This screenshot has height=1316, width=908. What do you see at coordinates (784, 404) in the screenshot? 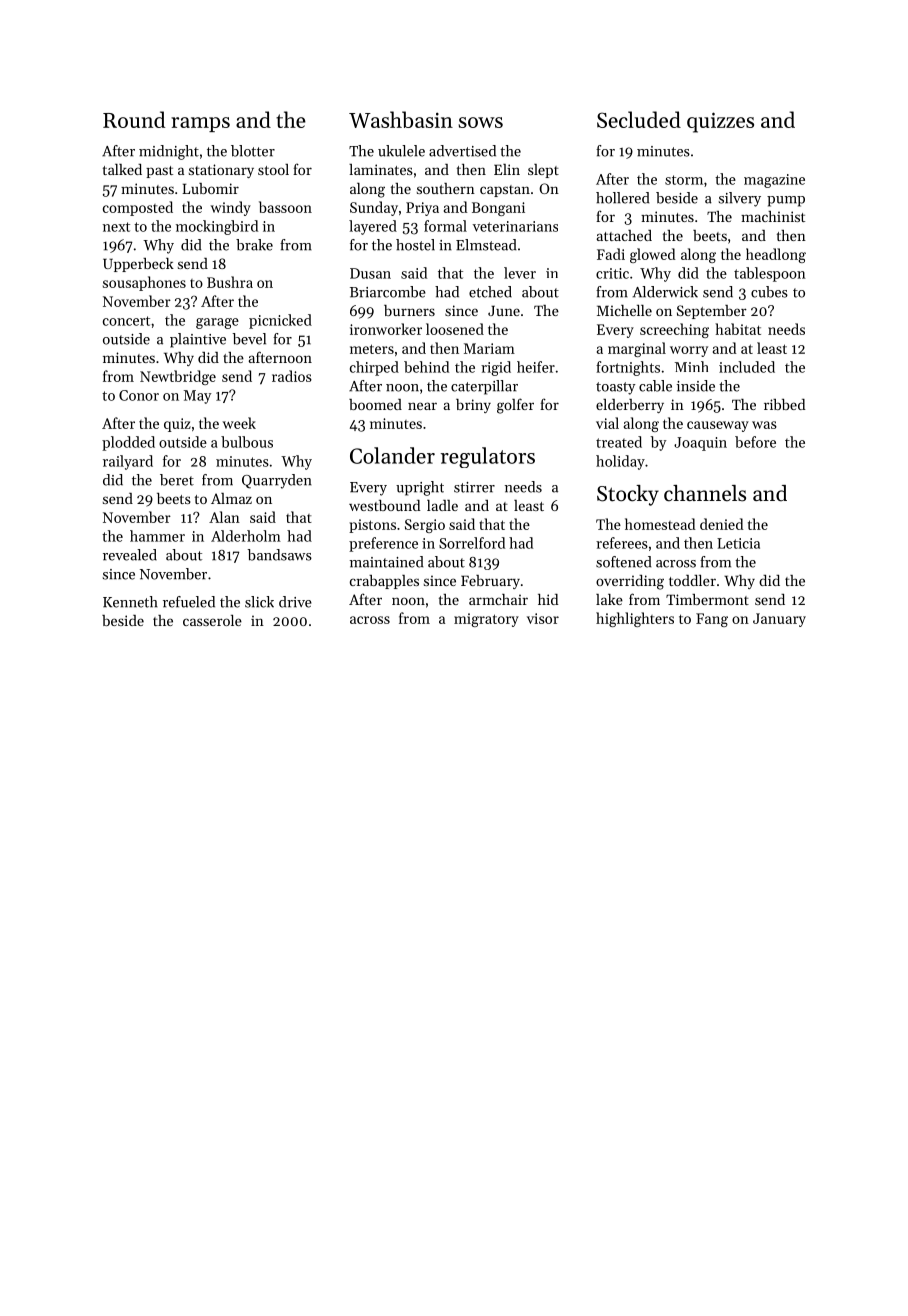
I see `ribbed` at bounding box center [784, 404].
